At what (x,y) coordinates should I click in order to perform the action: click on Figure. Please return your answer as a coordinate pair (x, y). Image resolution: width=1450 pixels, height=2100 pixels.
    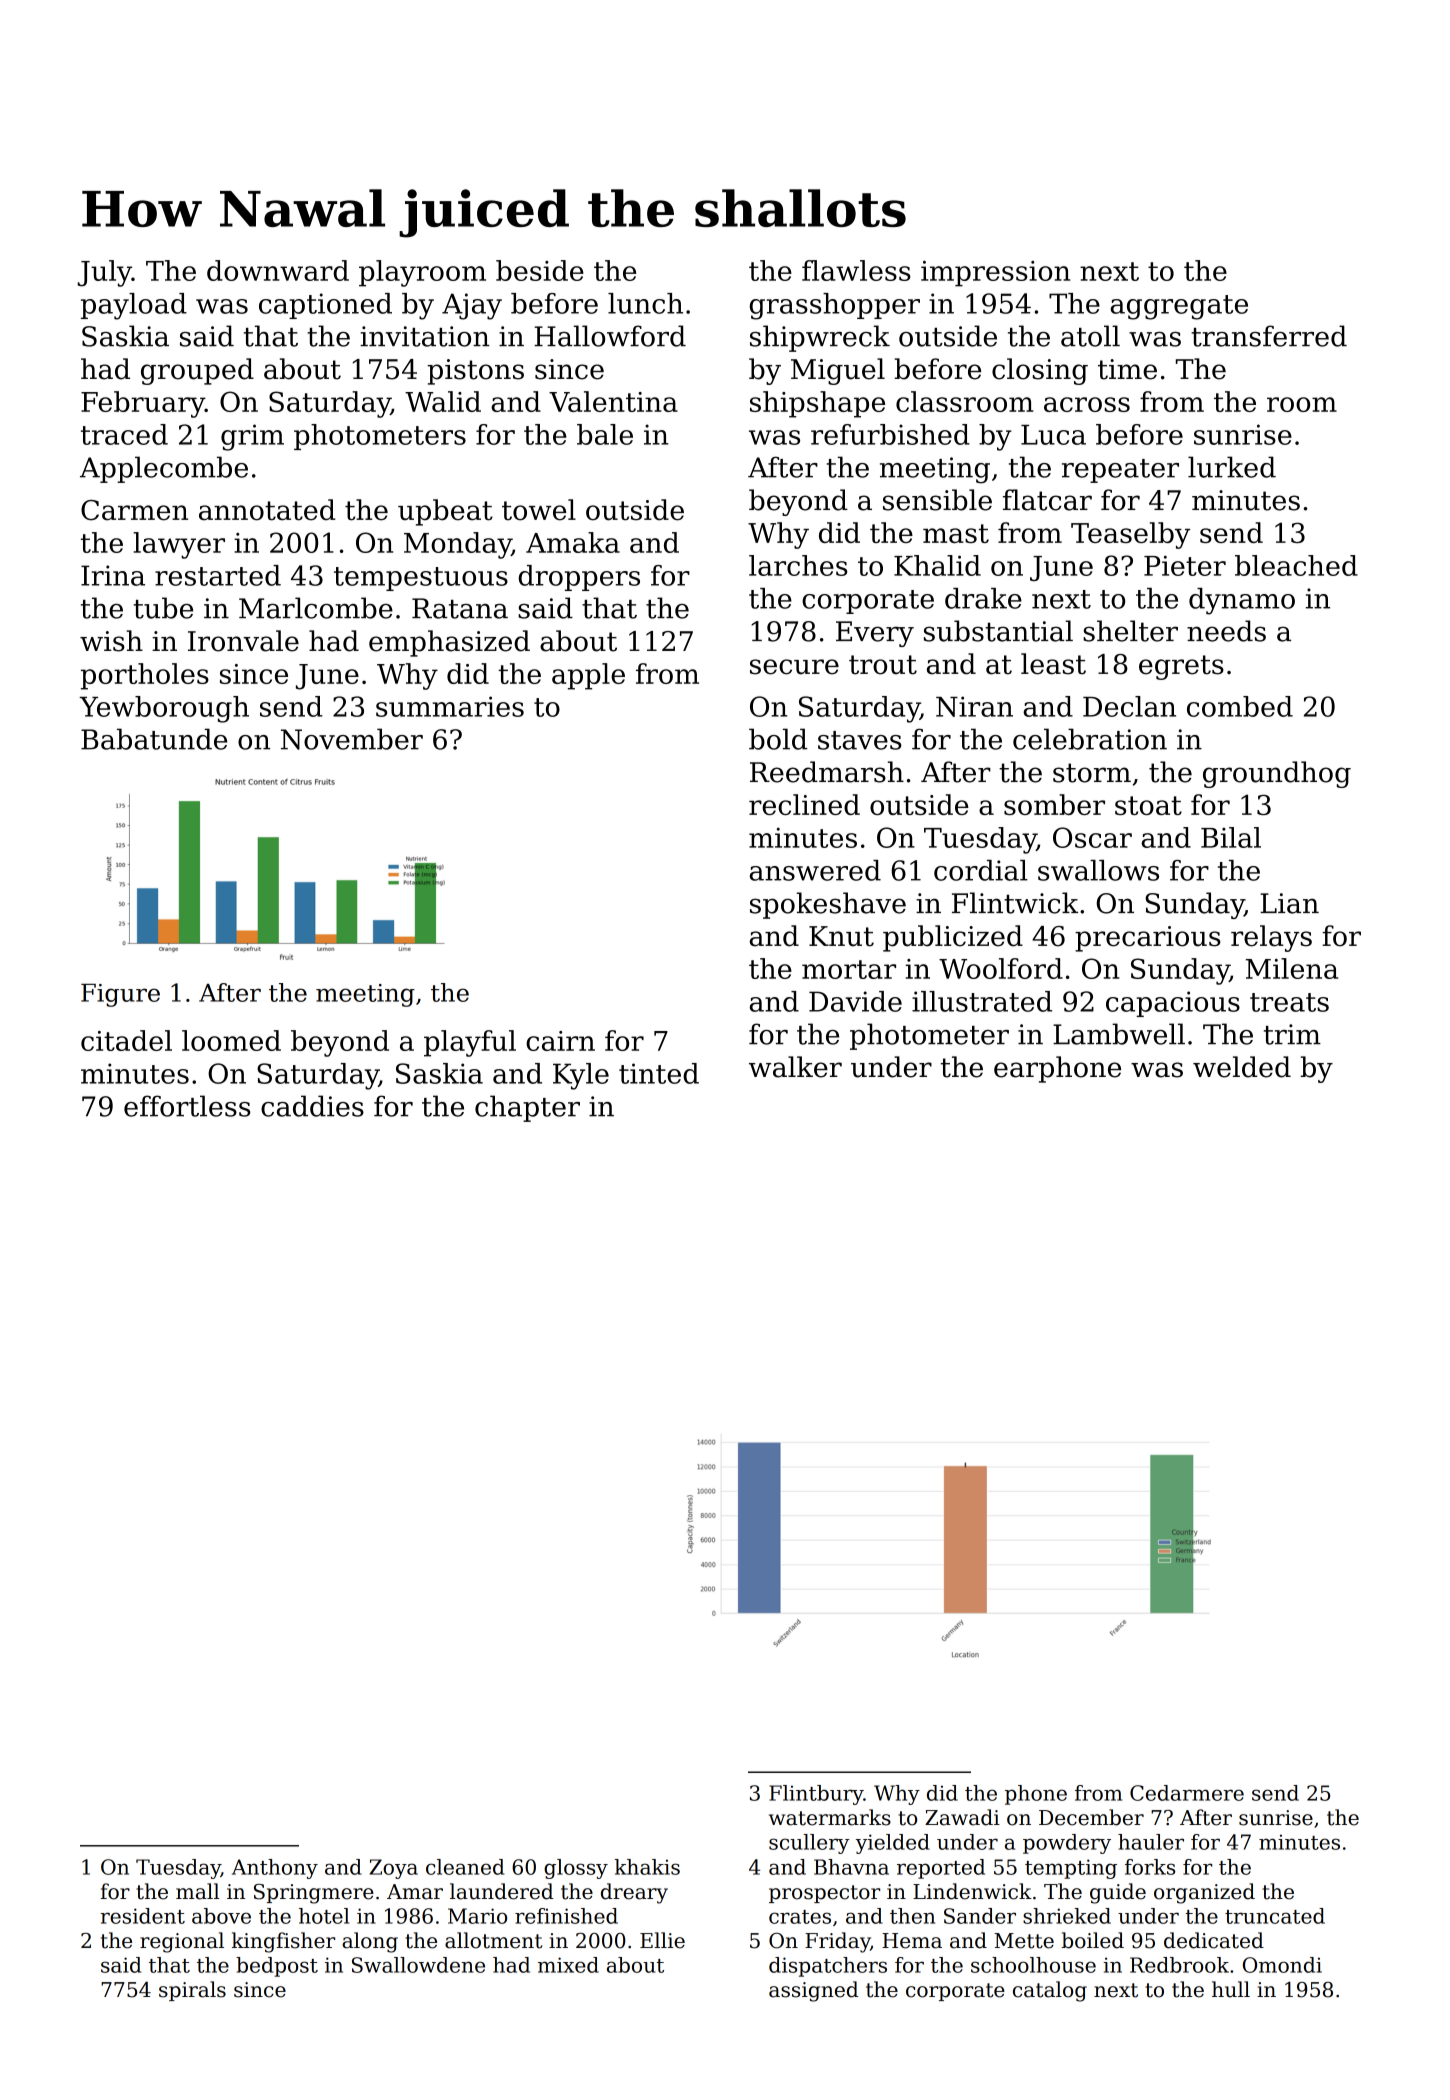
    Looking at the image, I should click on (120, 995).
